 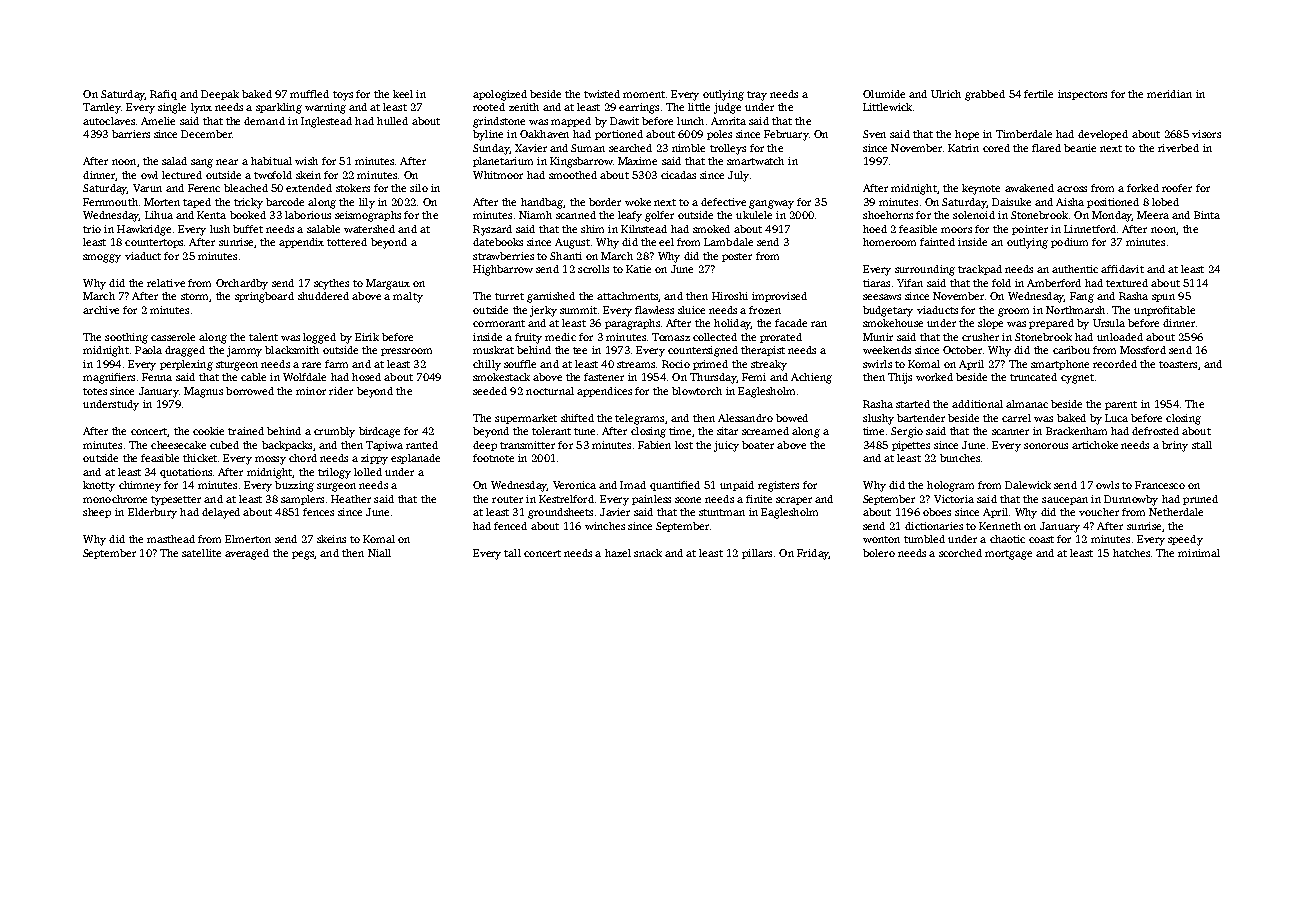 What do you see at coordinates (309, 94) in the image?
I see `muffled` at bounding box center [309, 94].
